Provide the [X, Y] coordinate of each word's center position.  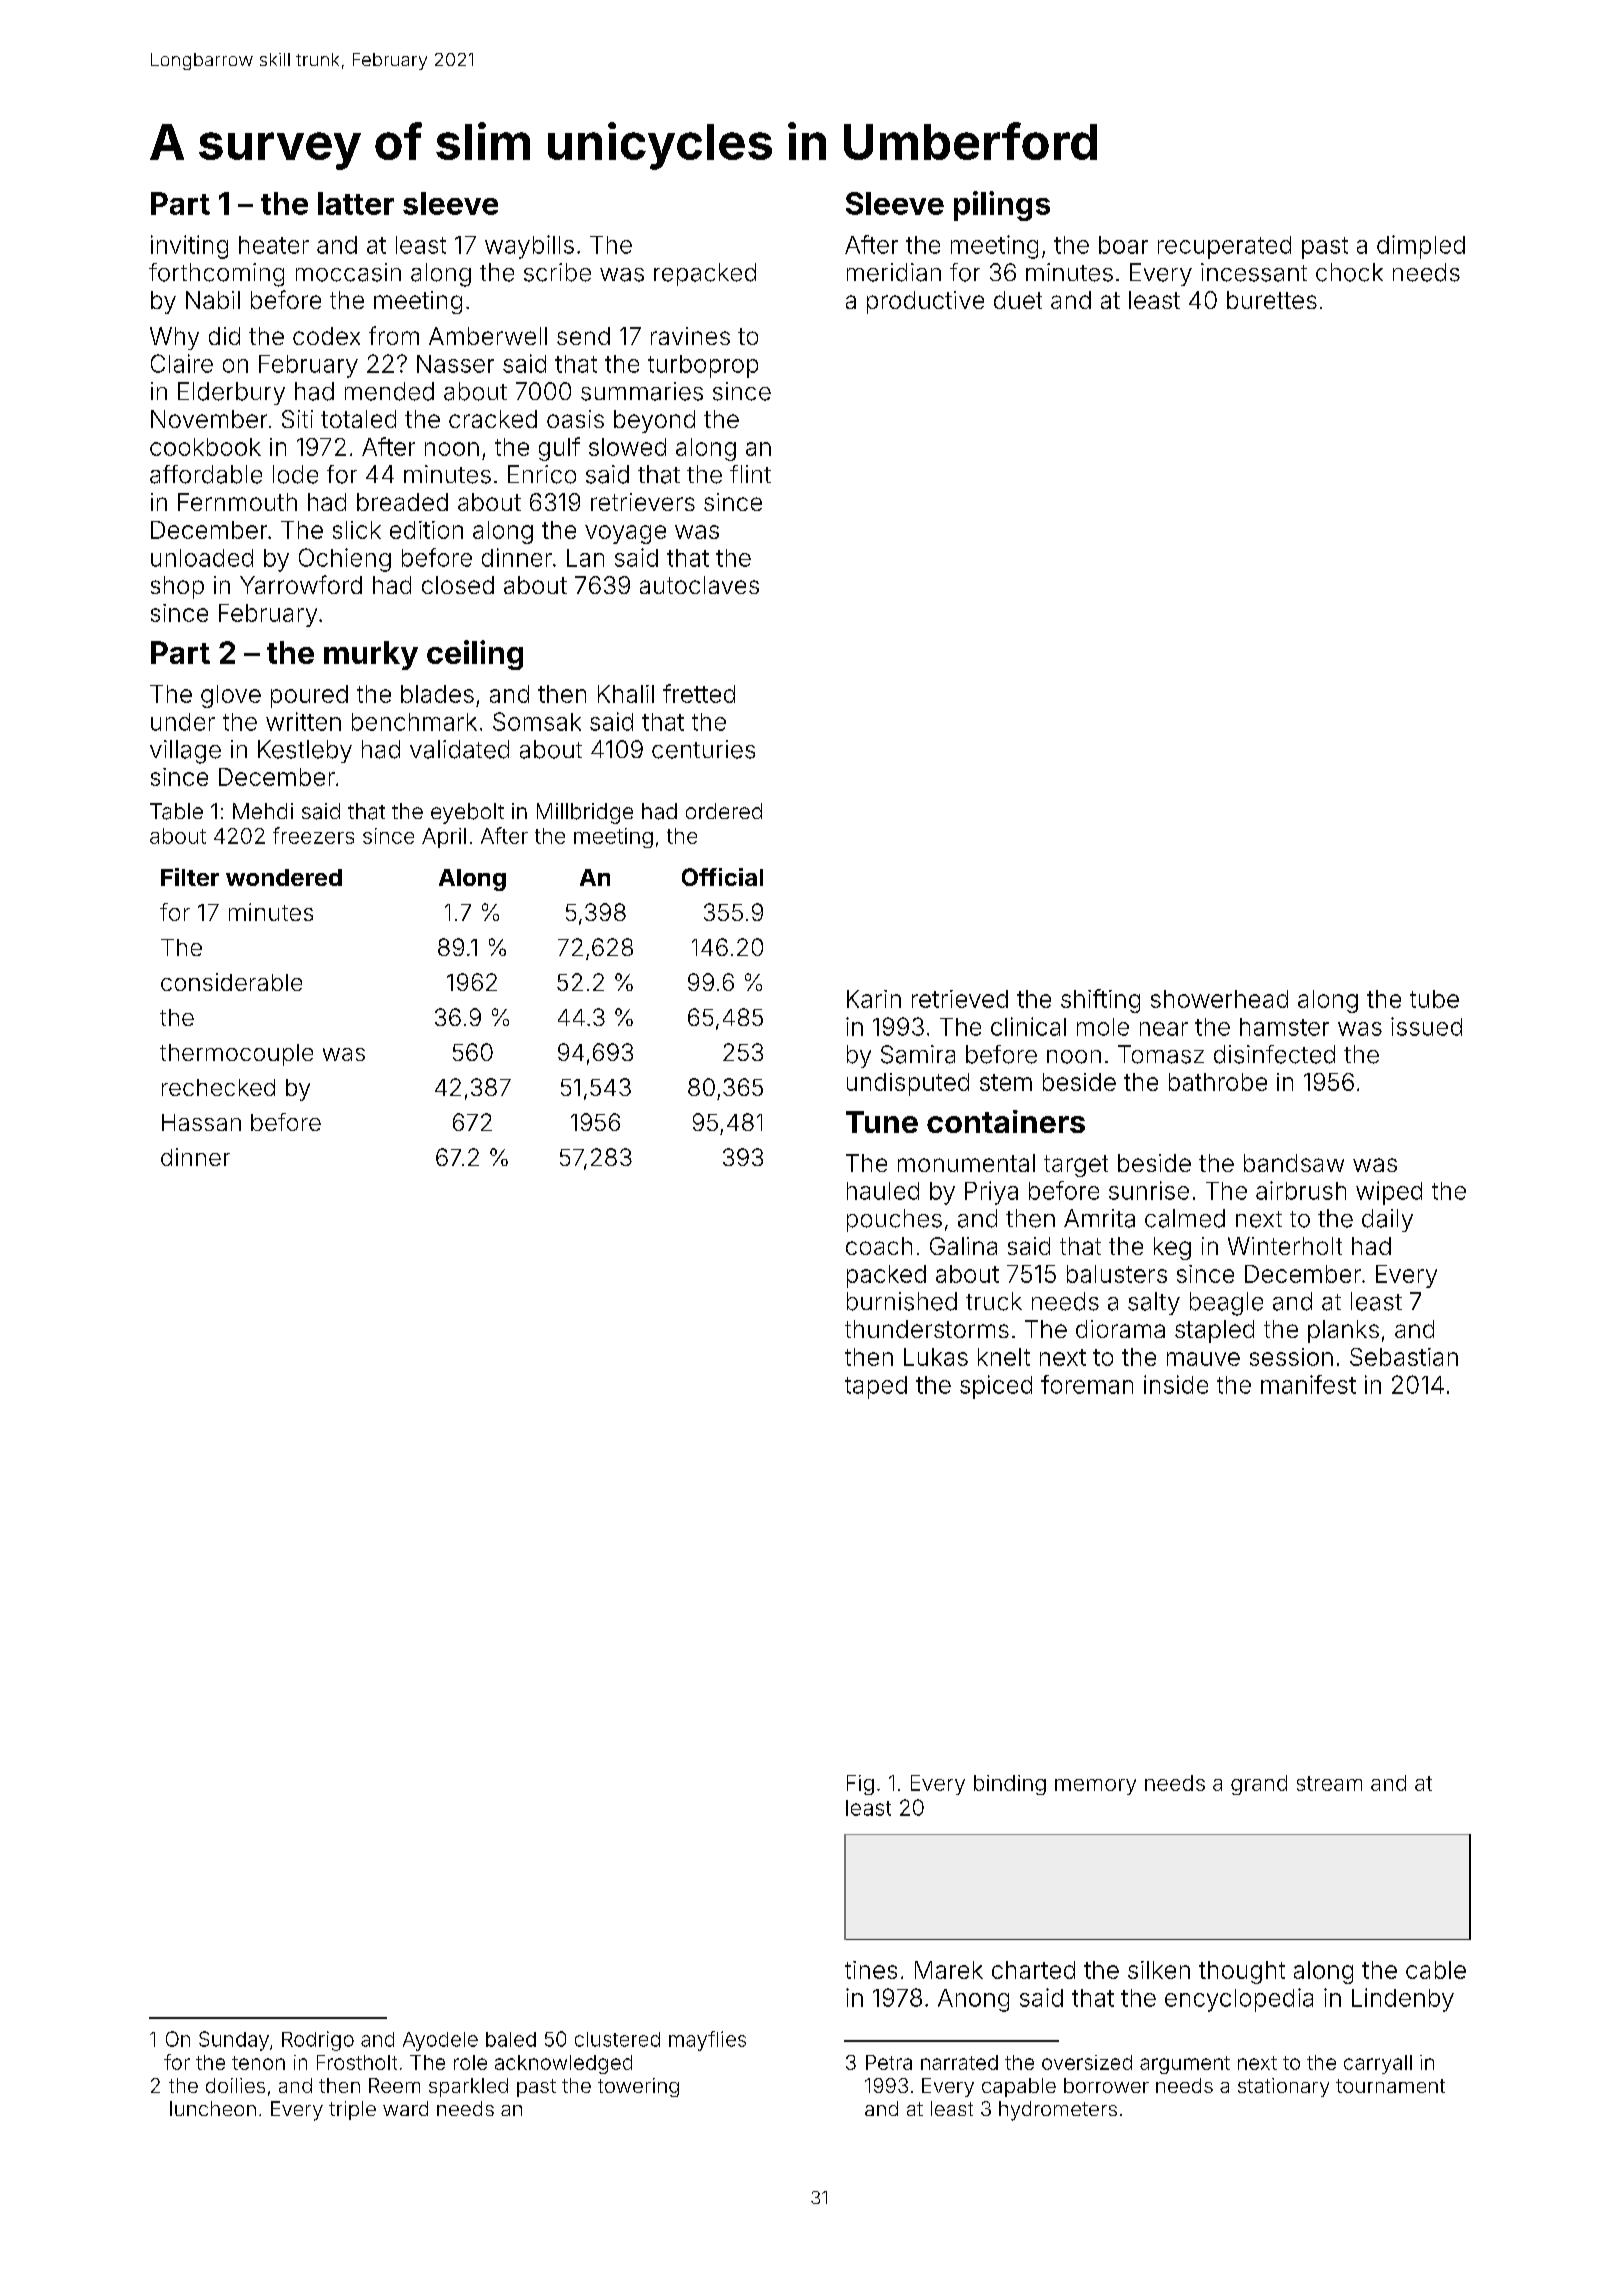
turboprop [703, 366]
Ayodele [440, 2041]
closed [458, 585]
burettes [1272, 300]
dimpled [1421, 247]
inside [1176, 1384]
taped [876, 1387]
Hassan [201, 1122]
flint [750, 474]
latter [356, 203]
